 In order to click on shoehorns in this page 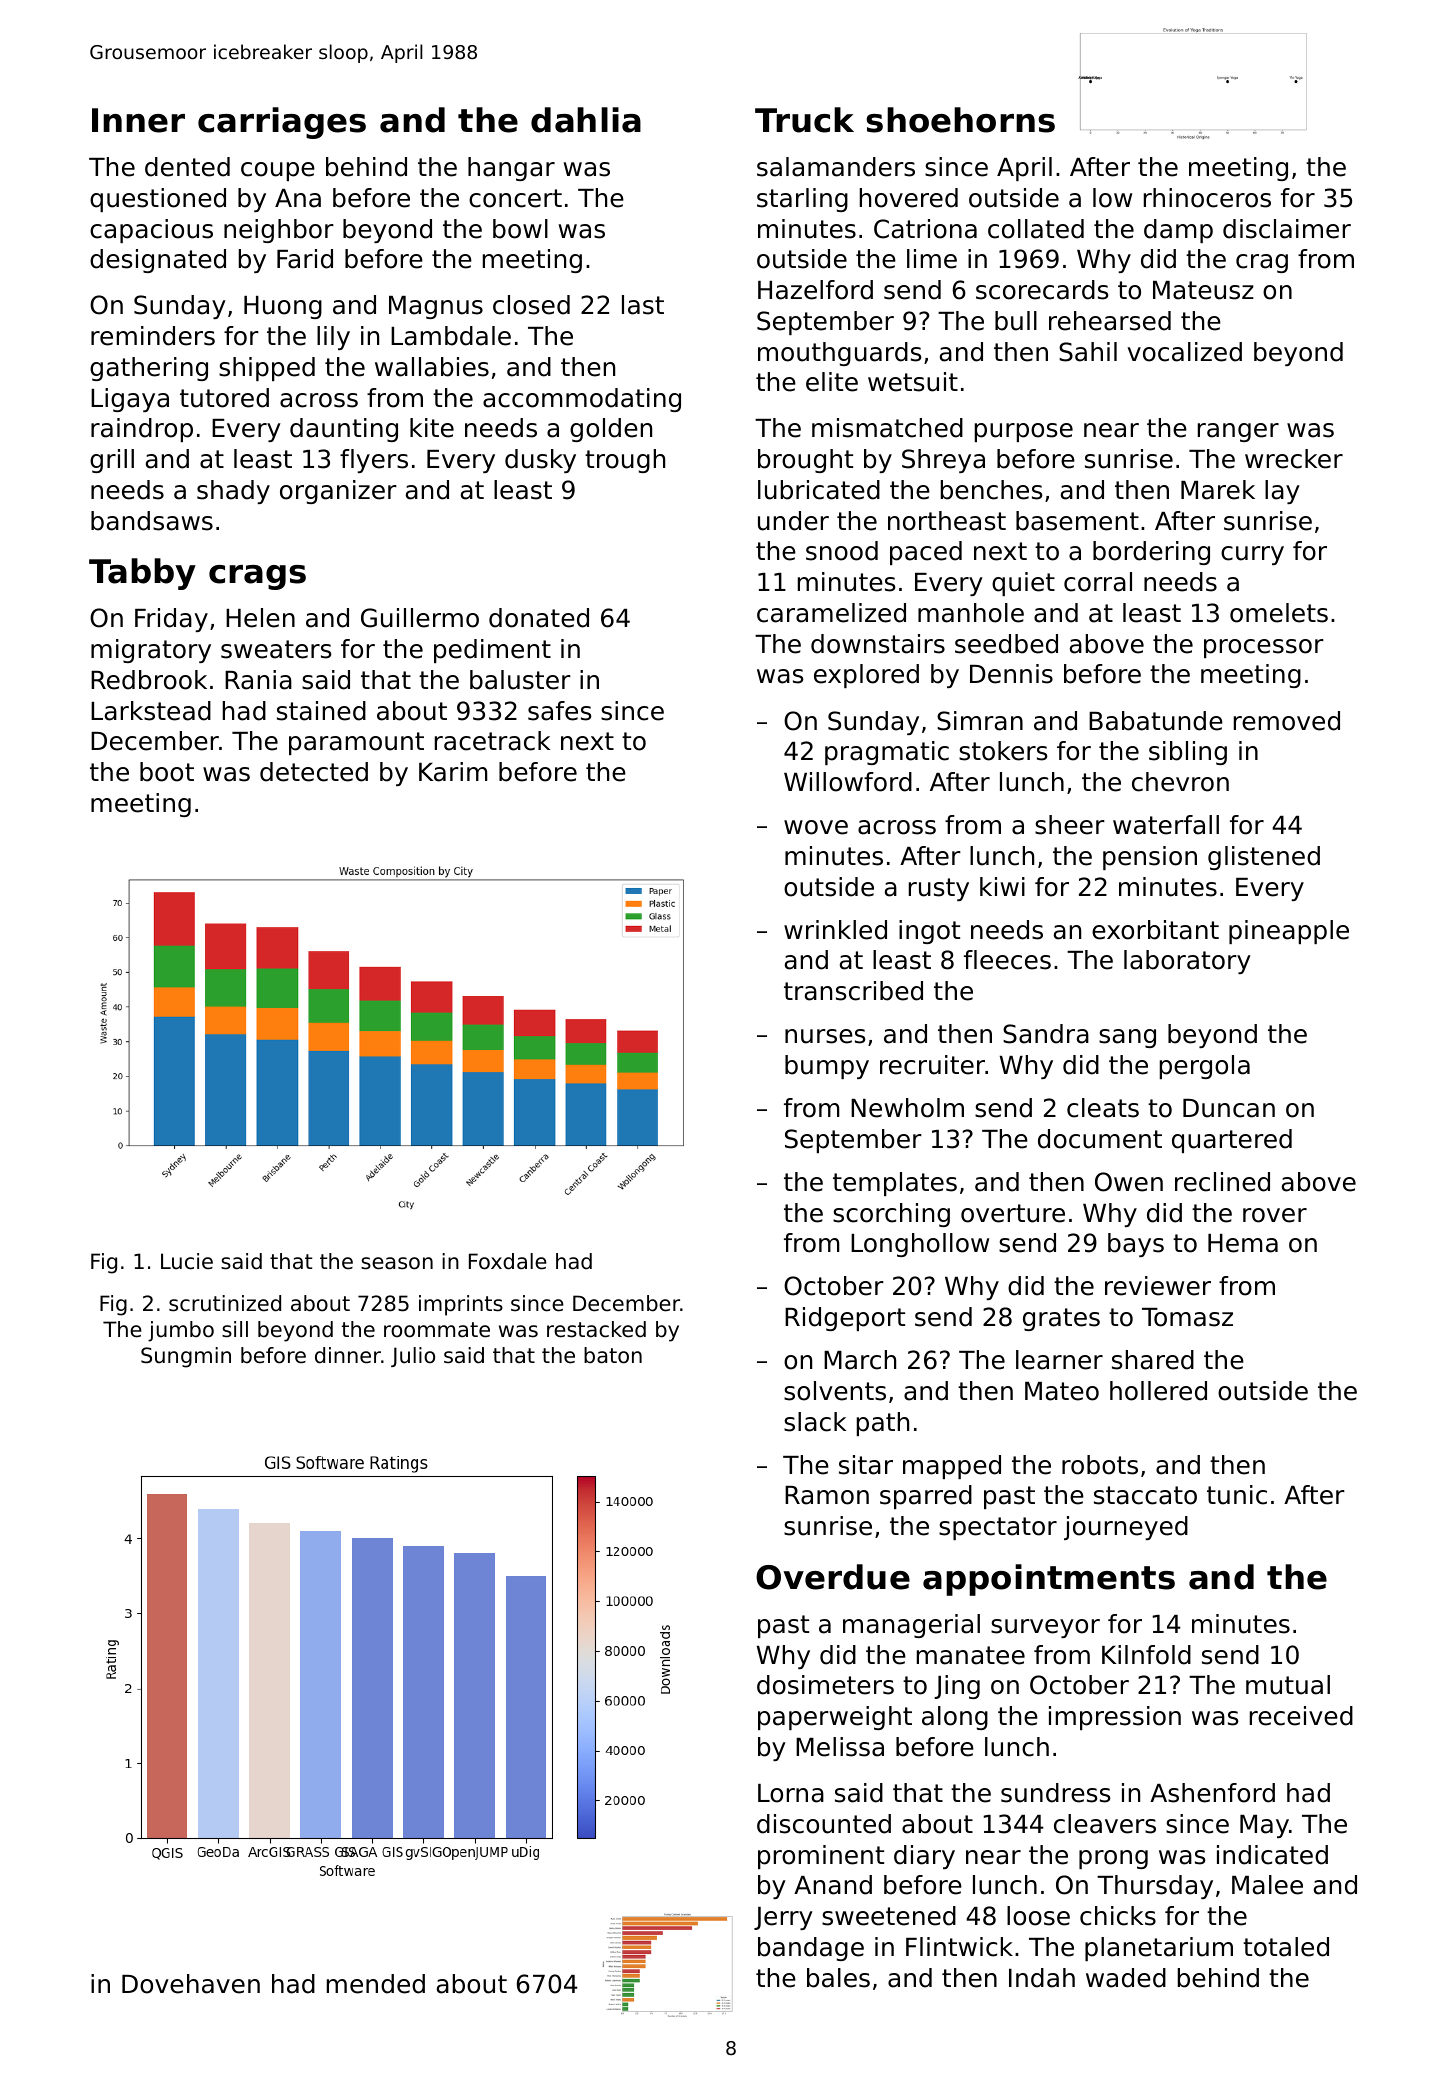, I will do `click(960, 120)`.
